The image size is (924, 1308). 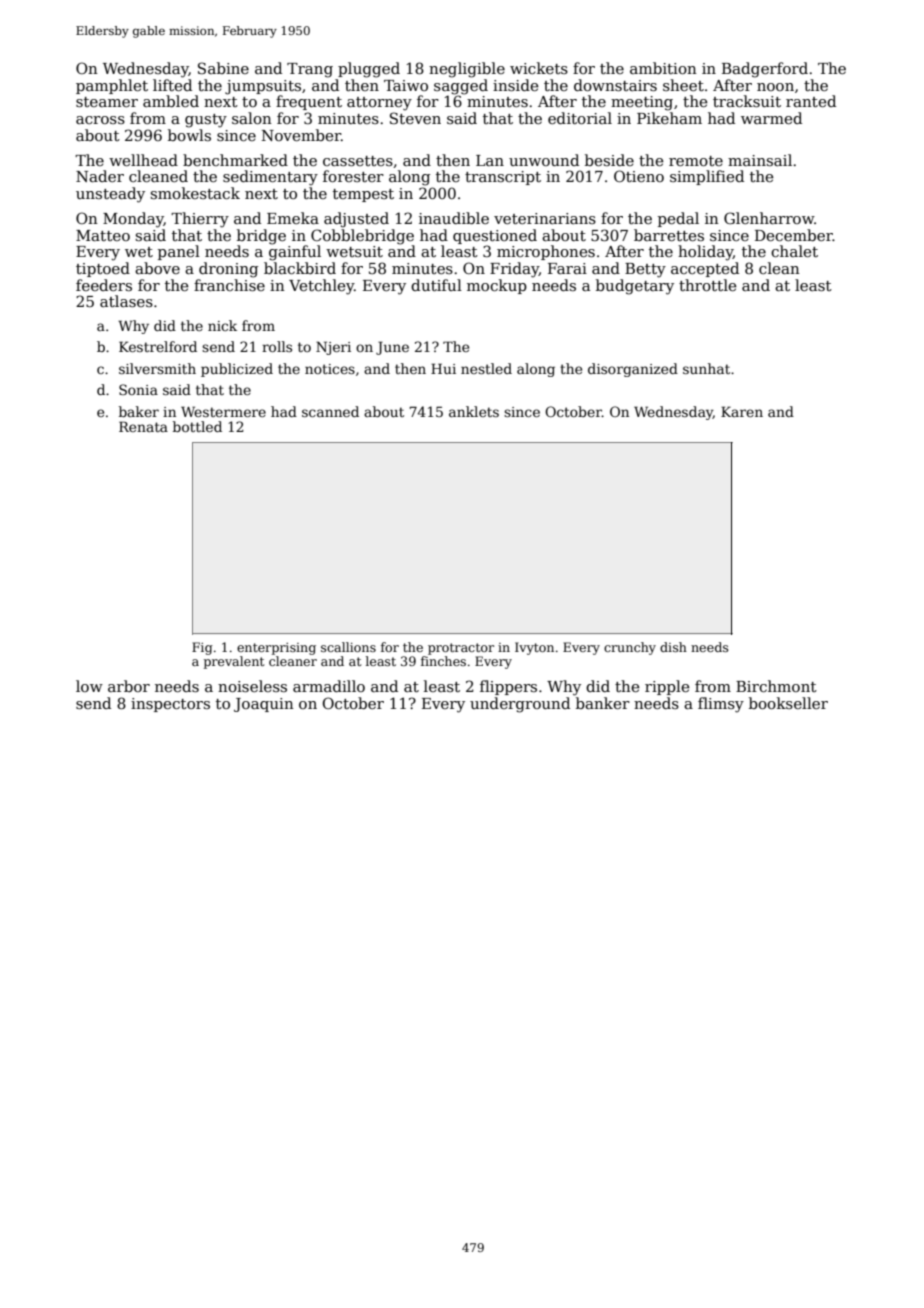 I want to click on baker, so click(x=139, y=411).
